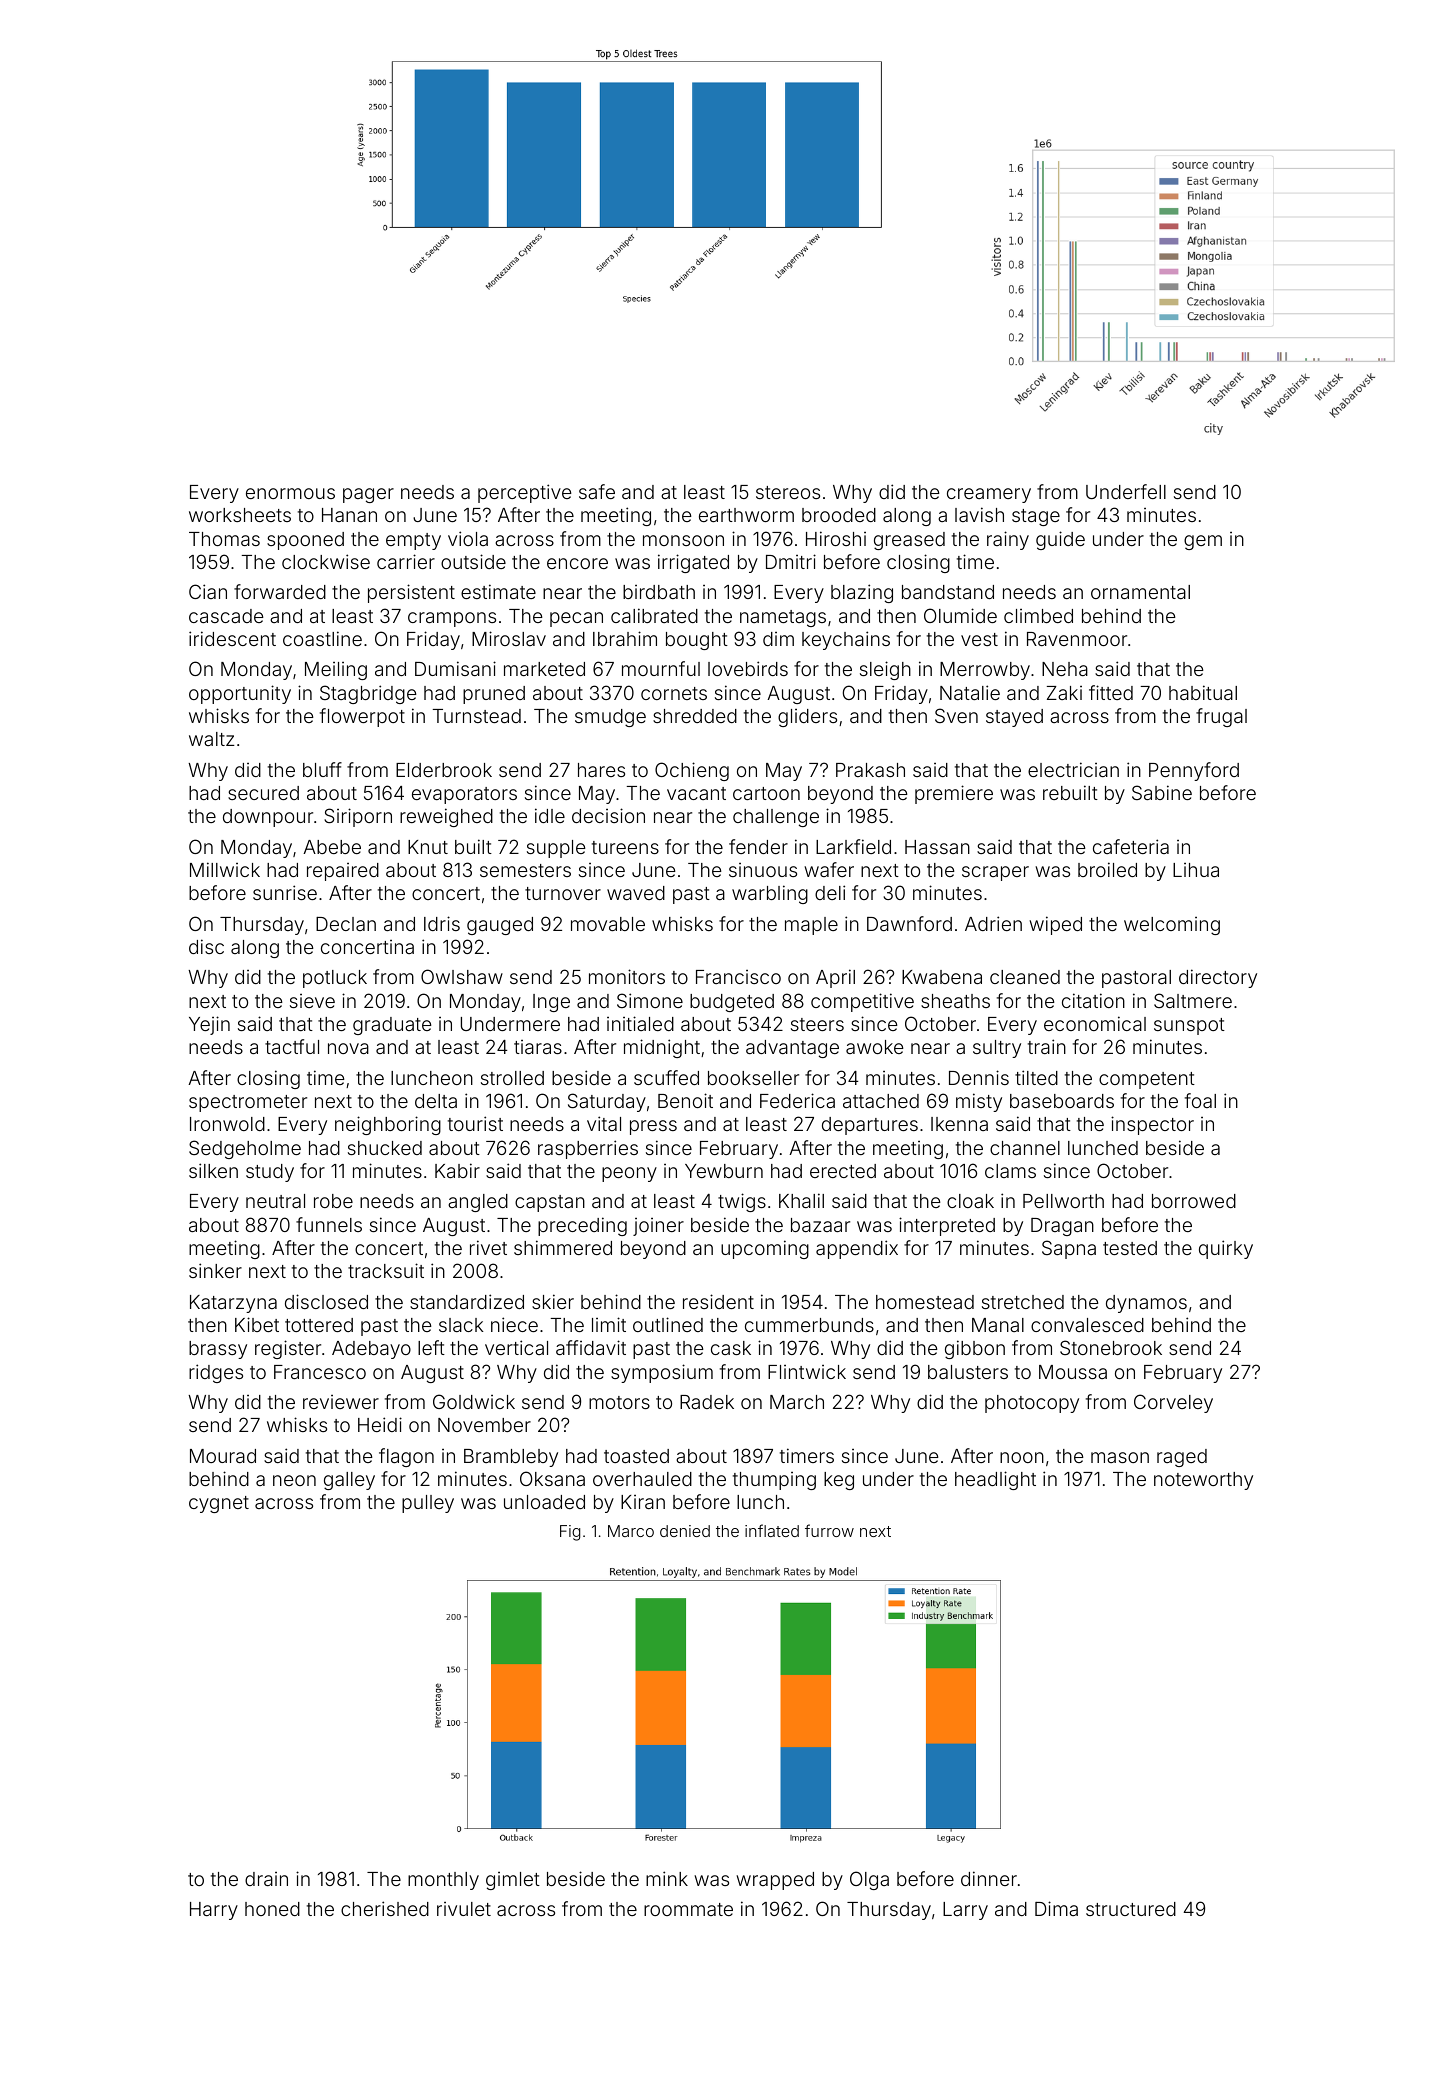 This image has height=2100, width=1450. I want to click on shredded, so click(695, 716).
